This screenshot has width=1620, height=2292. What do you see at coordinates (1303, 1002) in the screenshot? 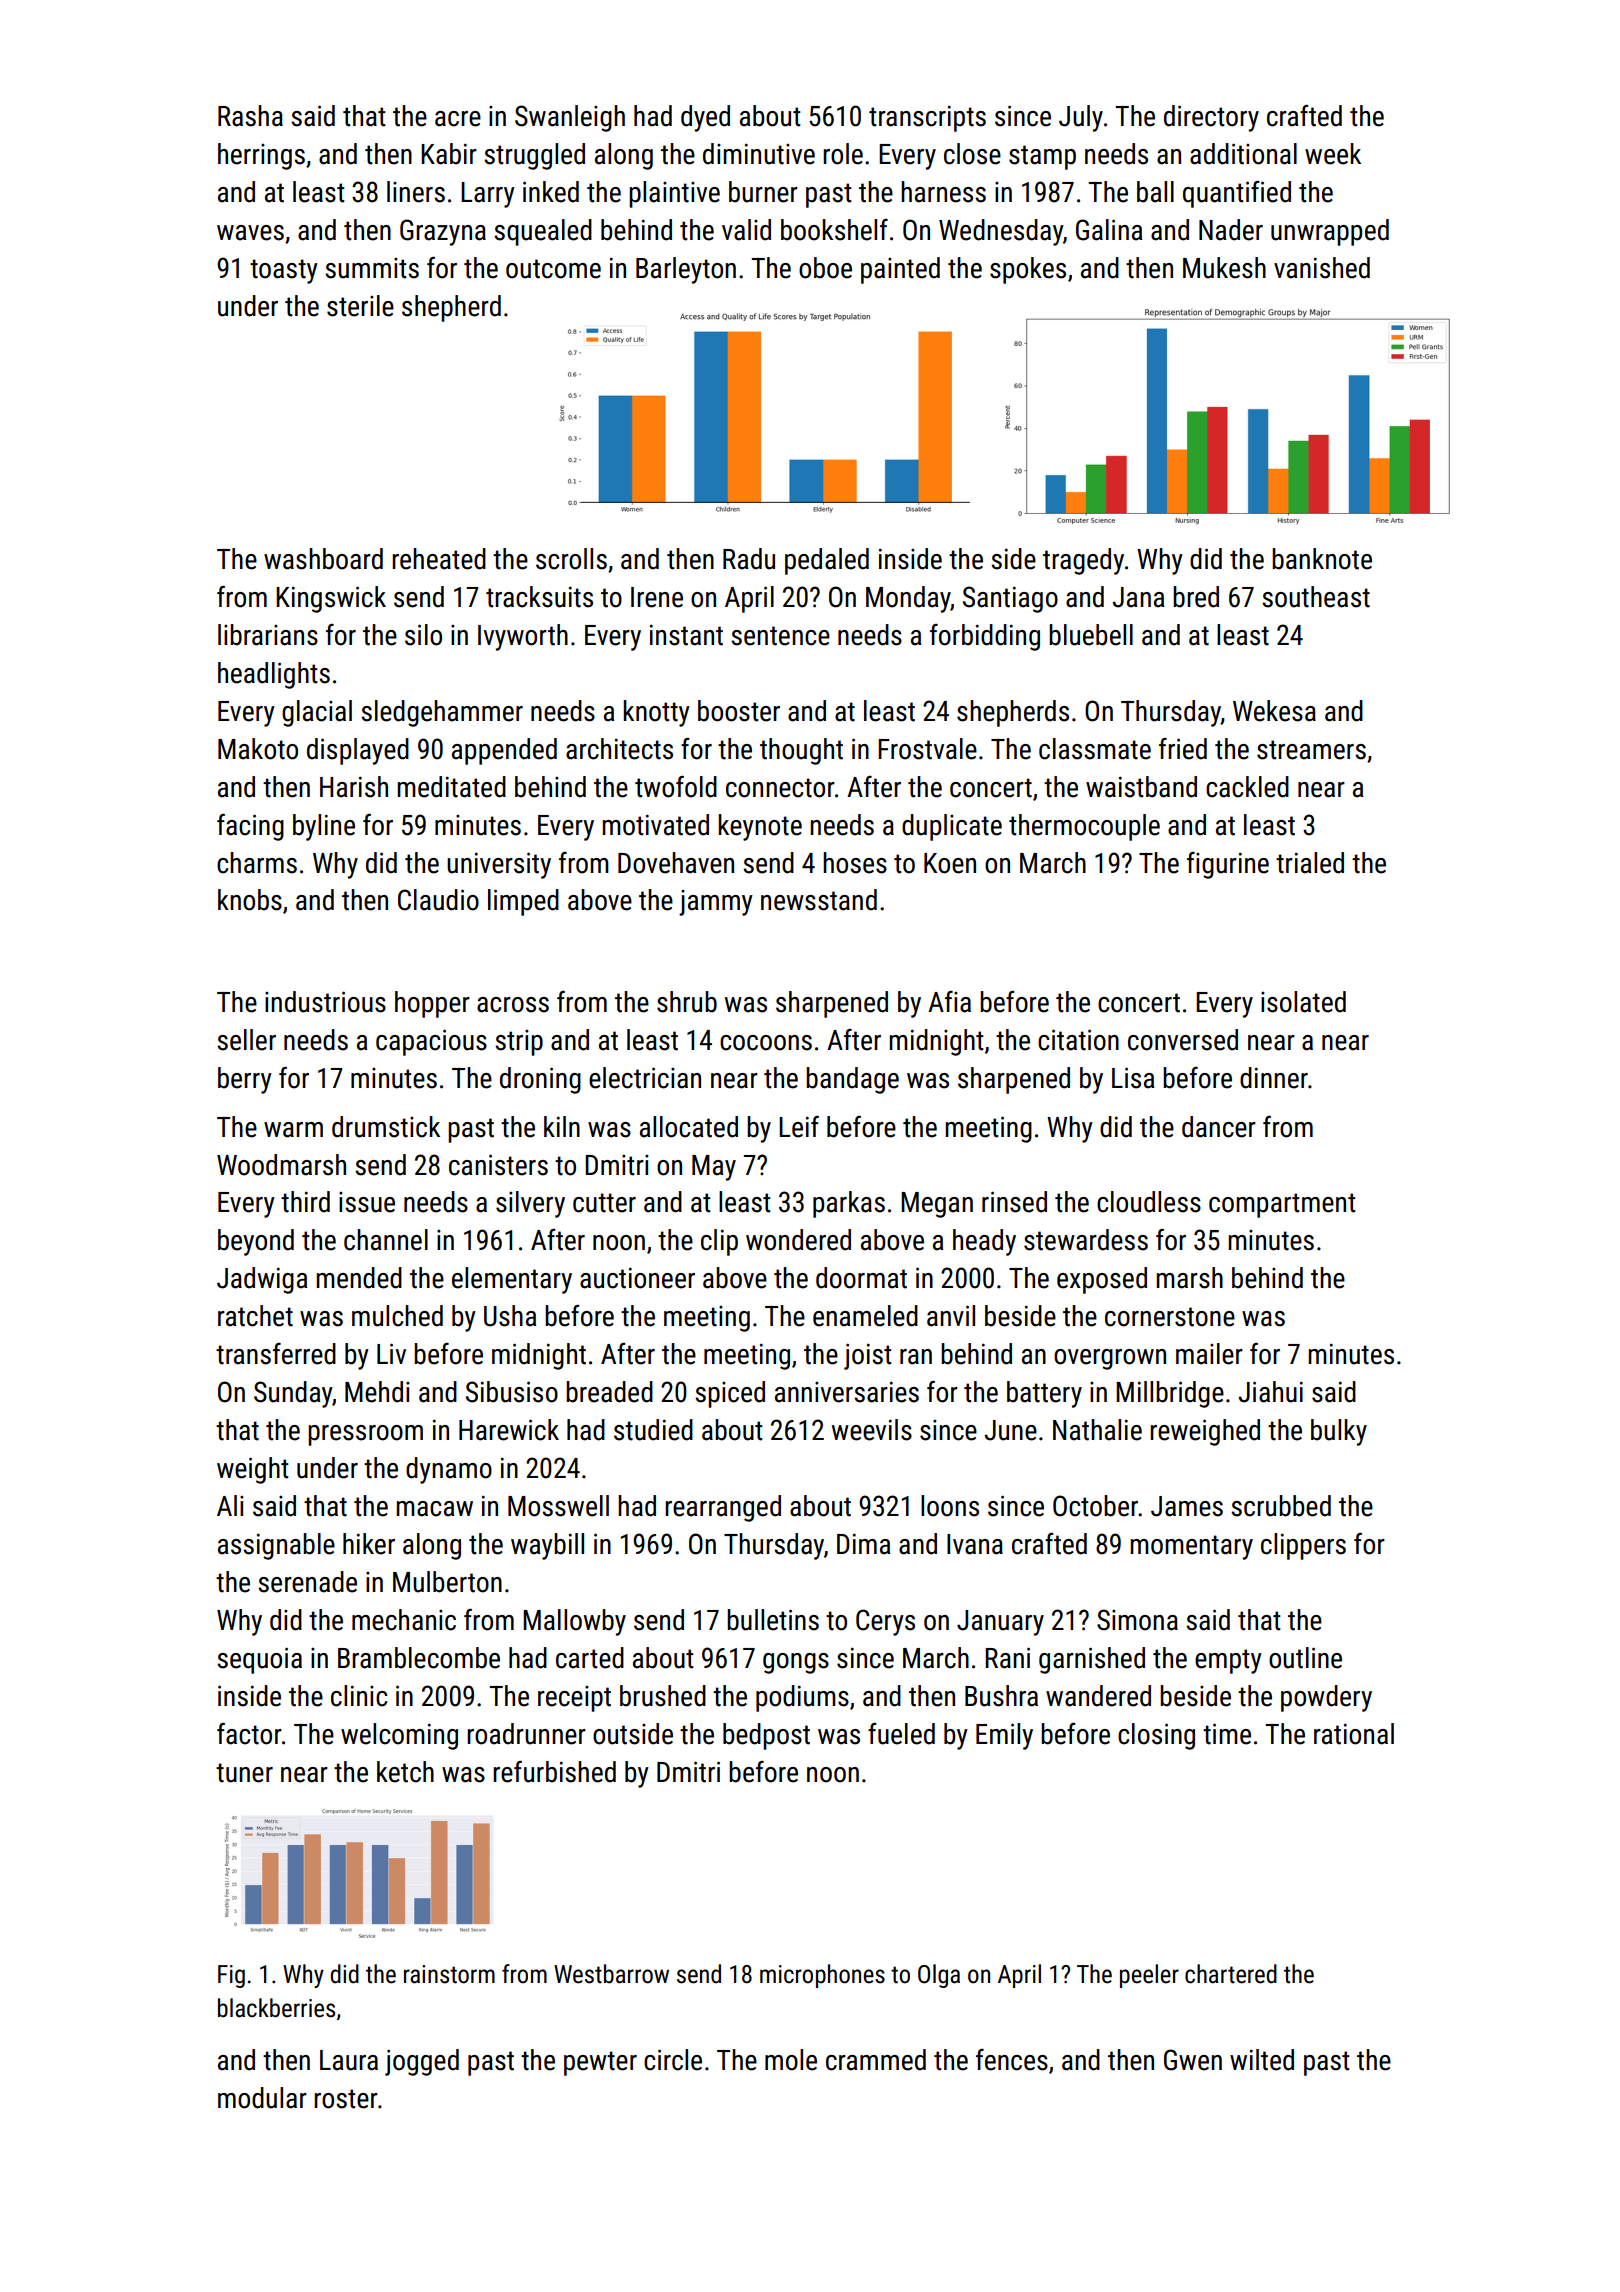
I see `isolated` at bounding box center [1303, 1002].
